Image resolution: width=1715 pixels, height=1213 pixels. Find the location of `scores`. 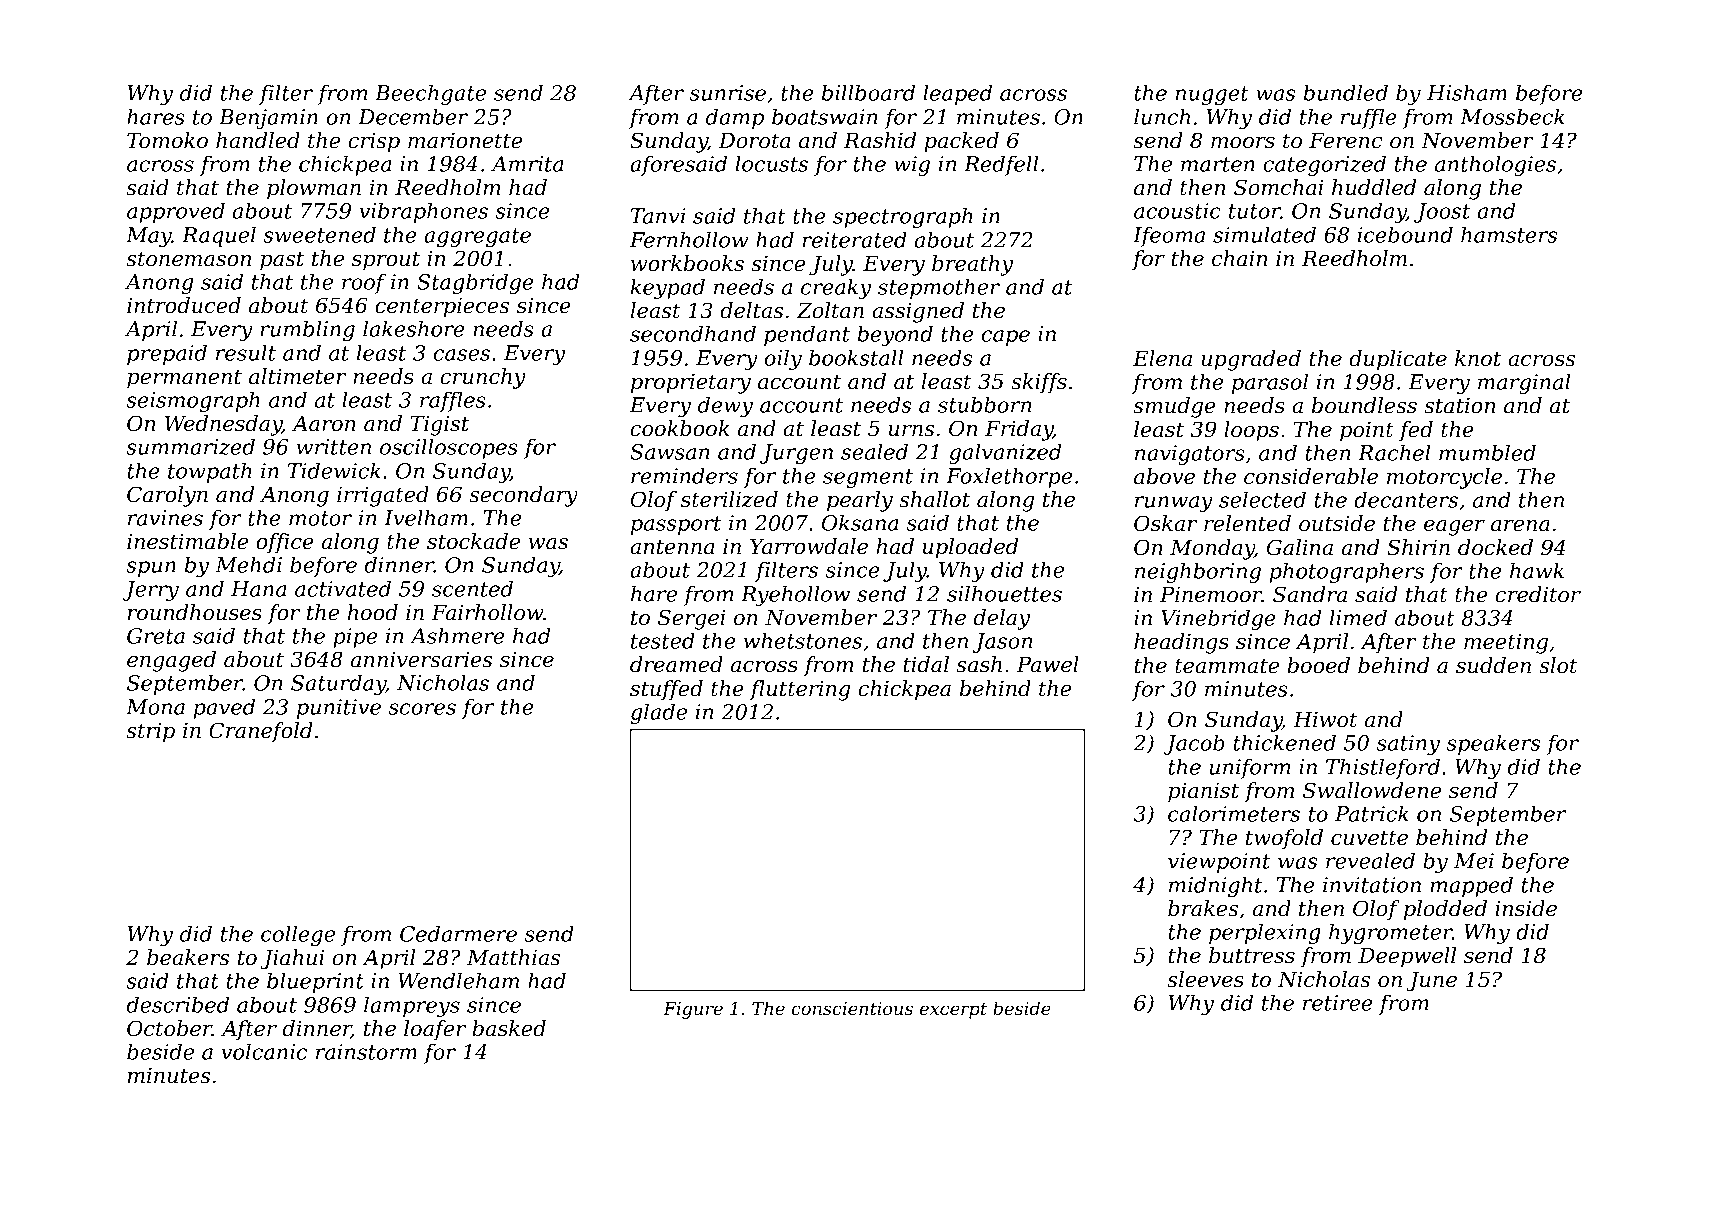

scores is located at coordinates (422, 709).
